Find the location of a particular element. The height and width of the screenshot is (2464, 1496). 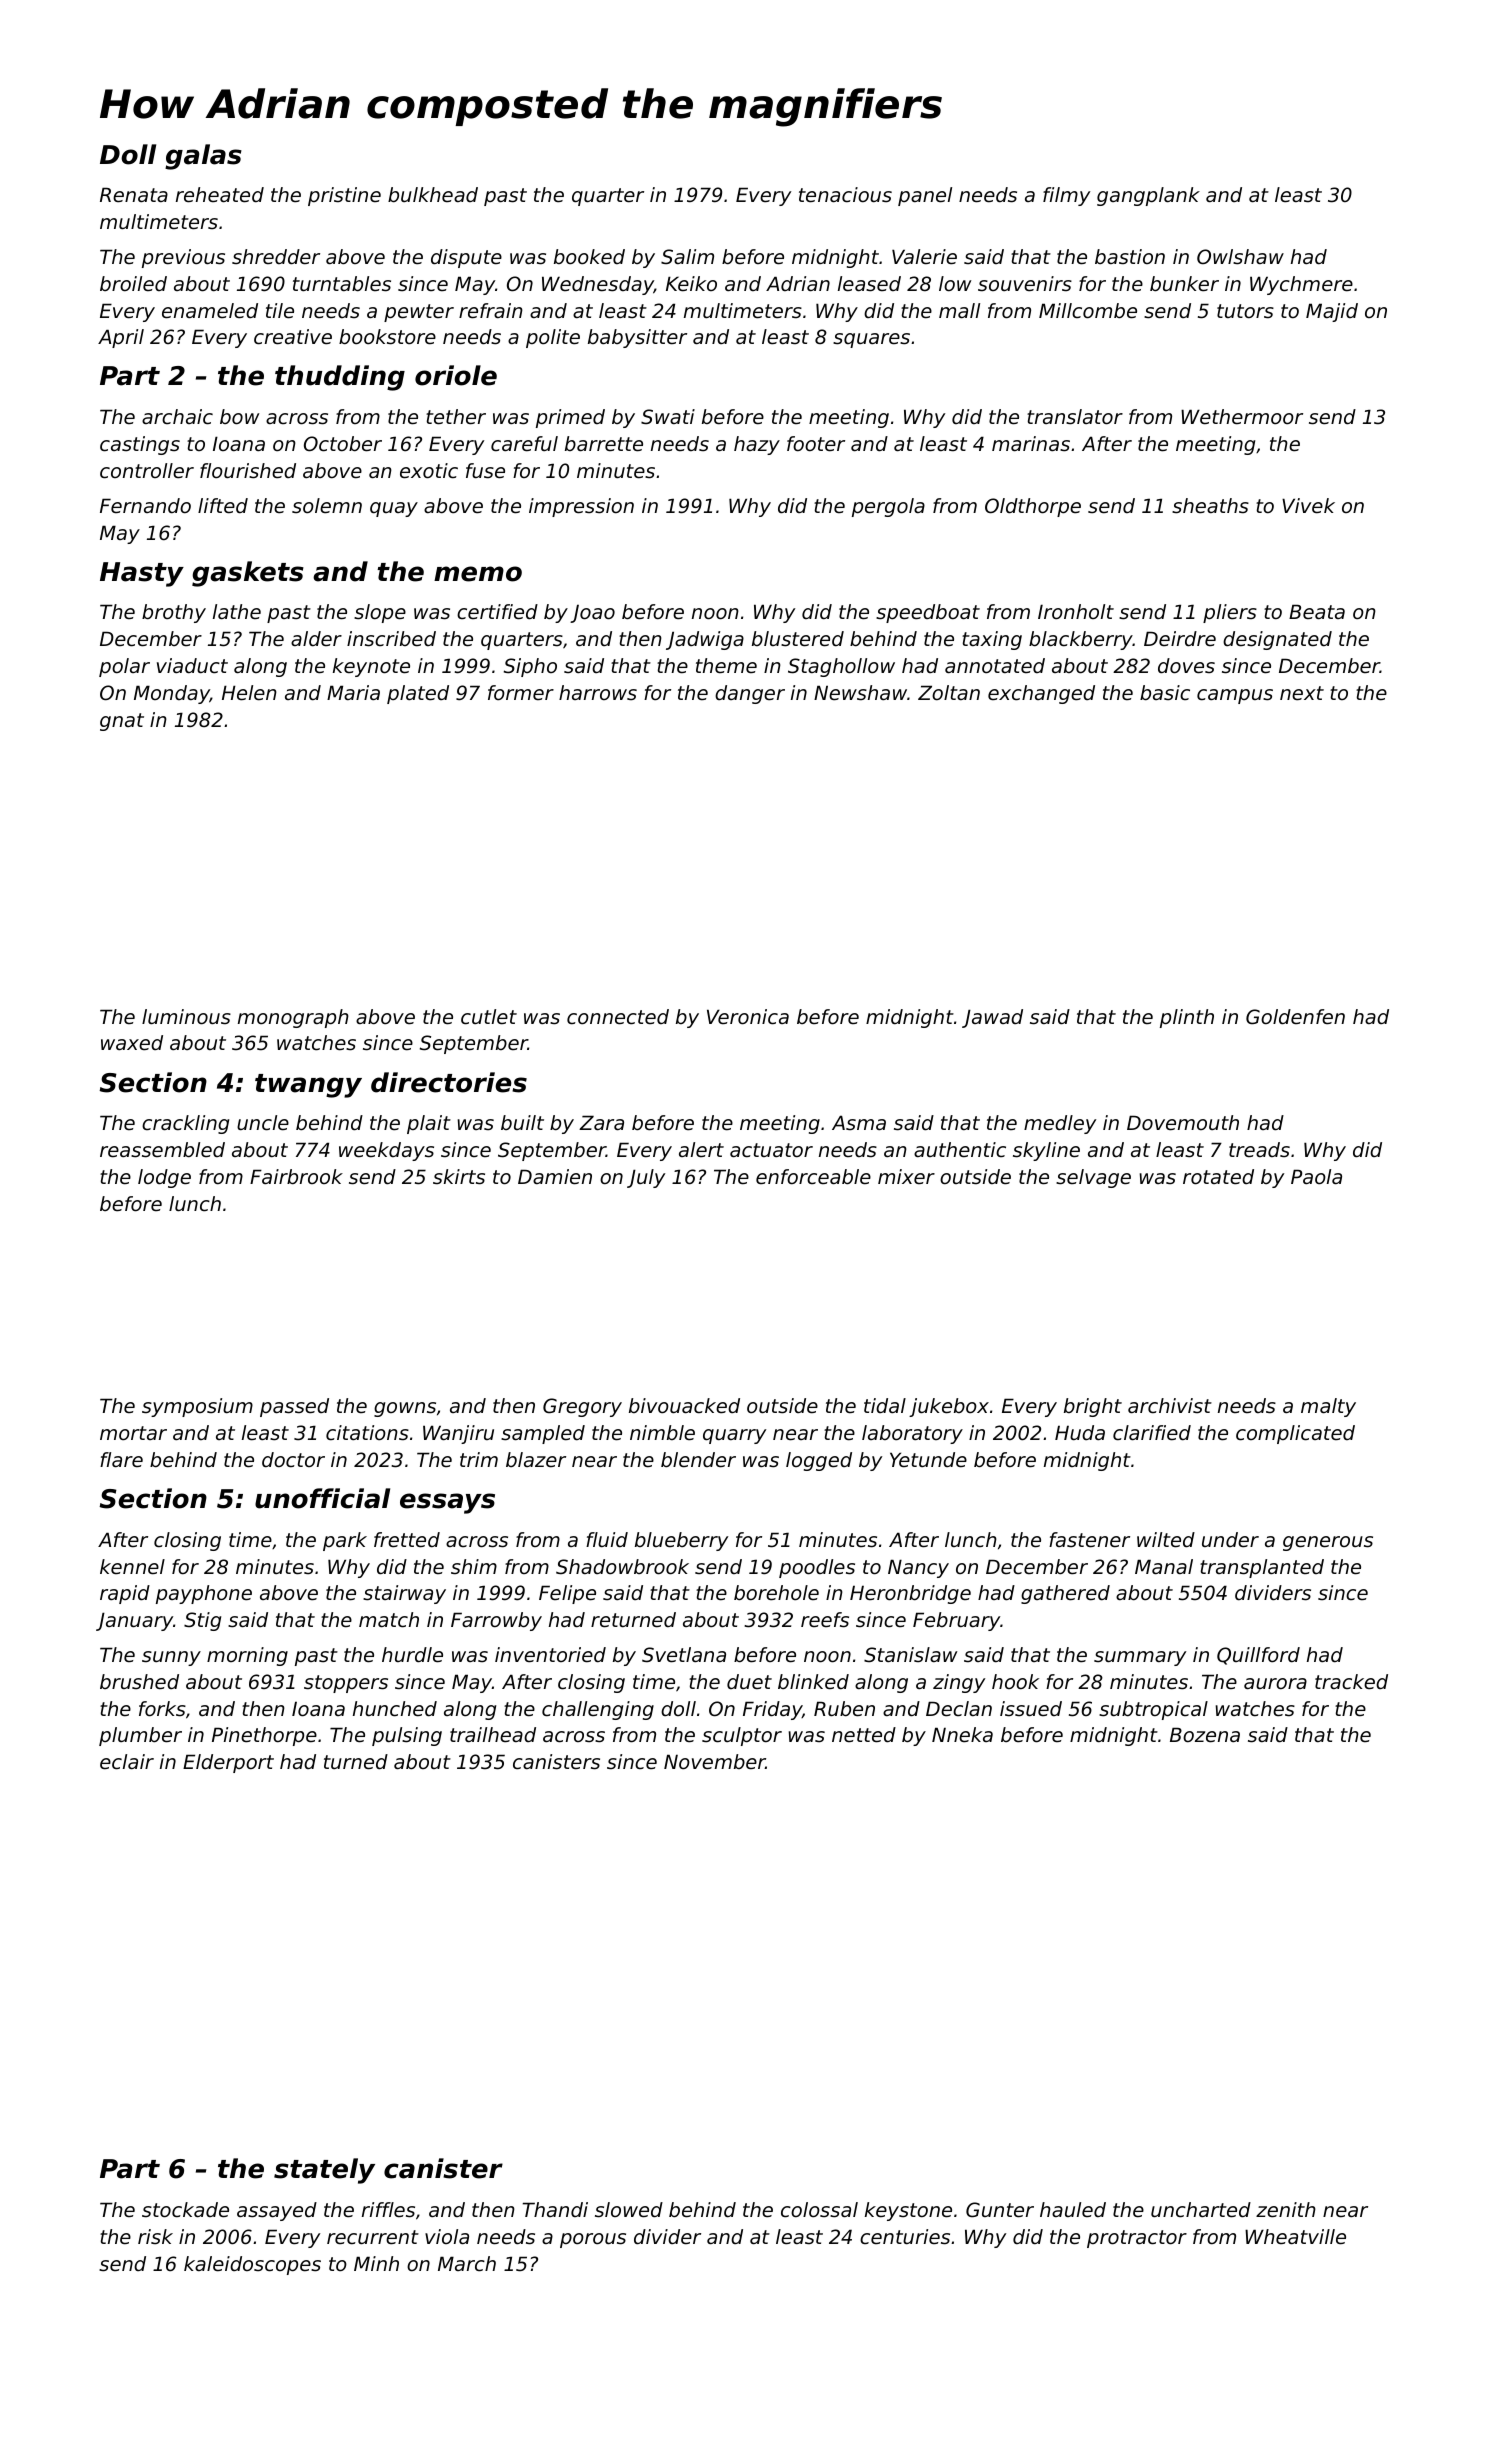

fastener is located at coordinates (1089, 1540).
